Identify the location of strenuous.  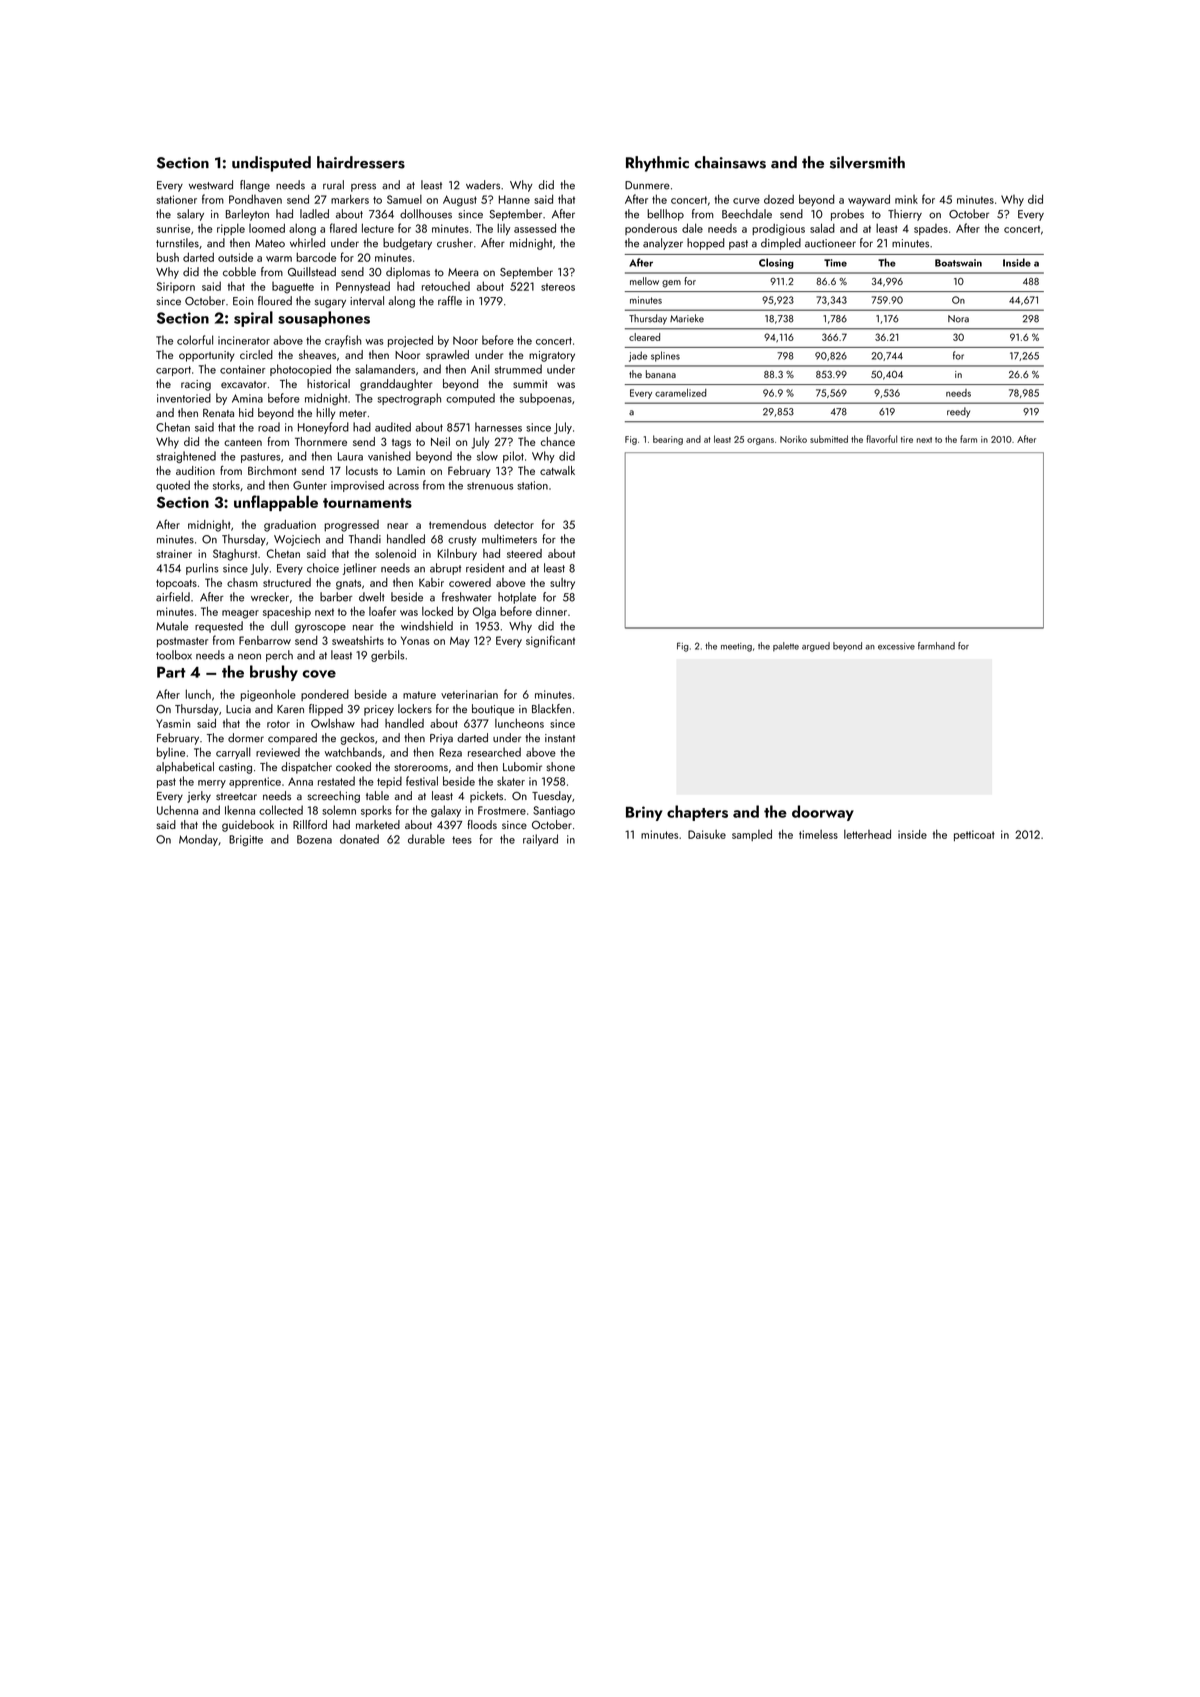
(490, 486).
